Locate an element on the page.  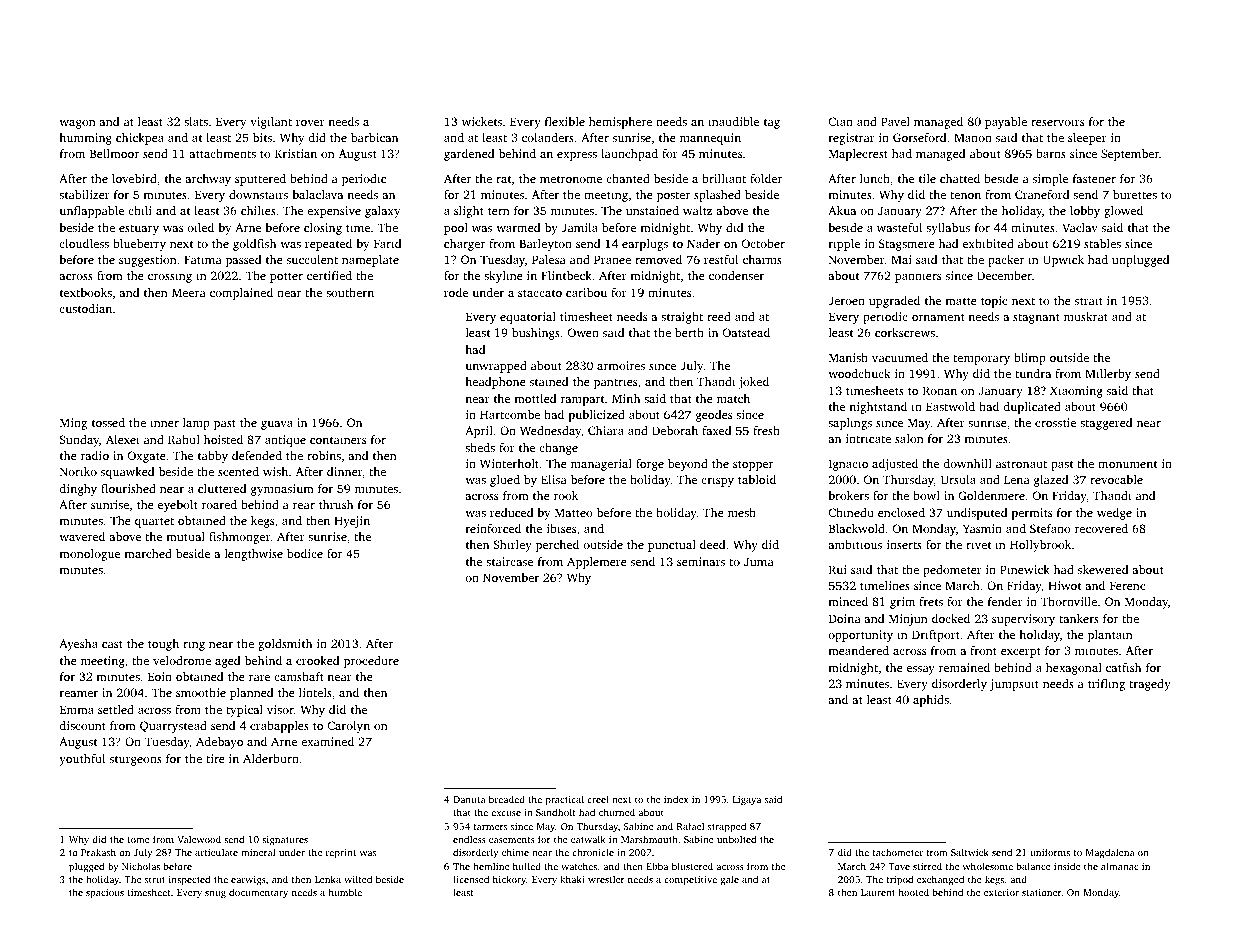
straight is located at coordinates (682, 318).
